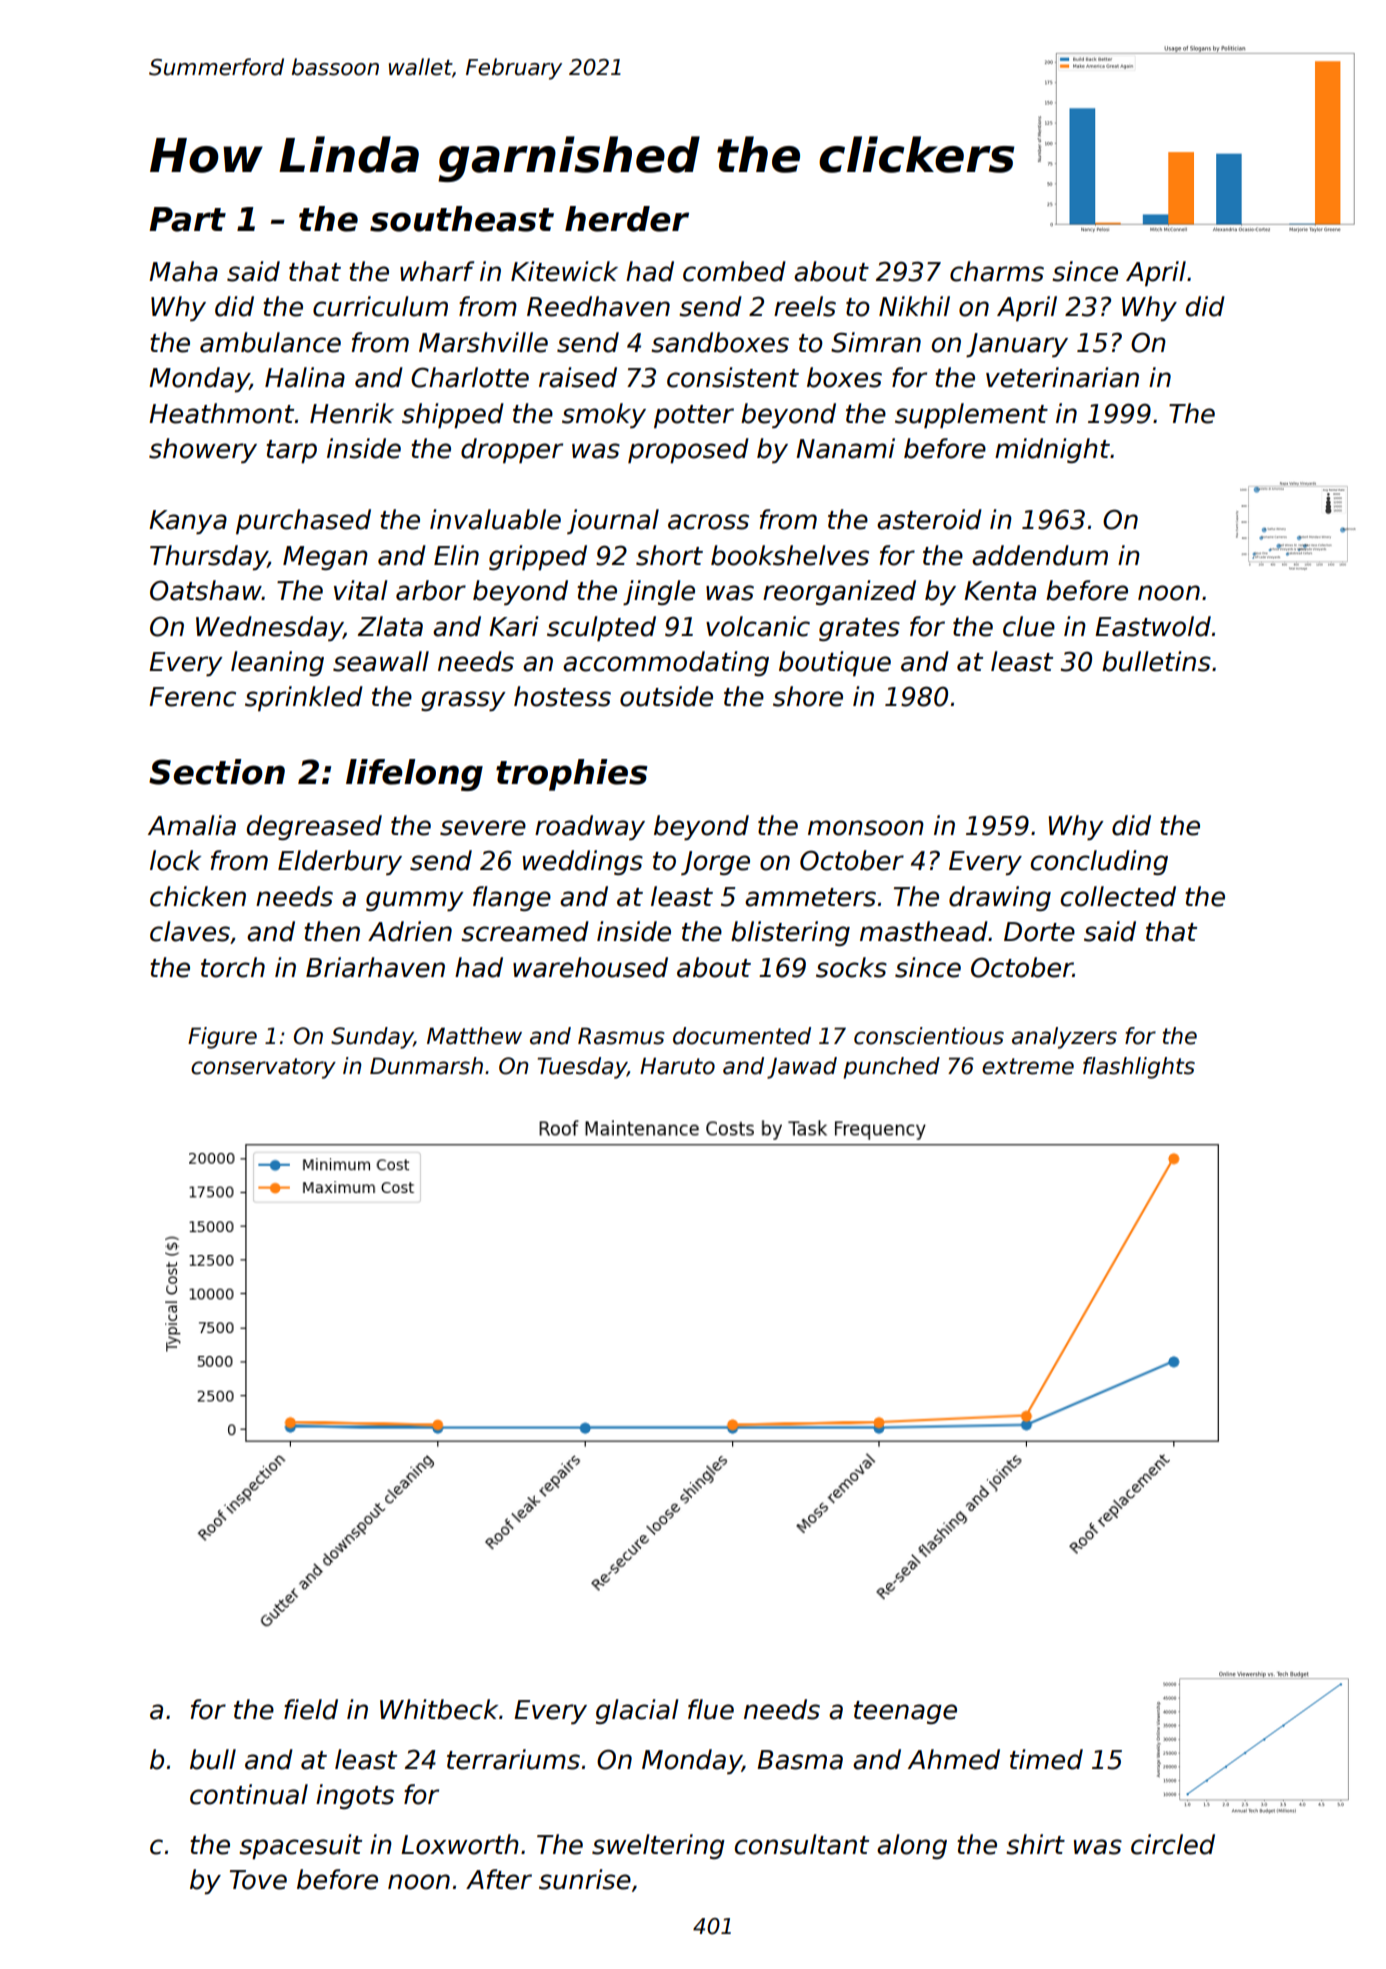  What do you see at coordinates (627, 219) in the document?
I see `herder` at bounding box center [627, 219].
